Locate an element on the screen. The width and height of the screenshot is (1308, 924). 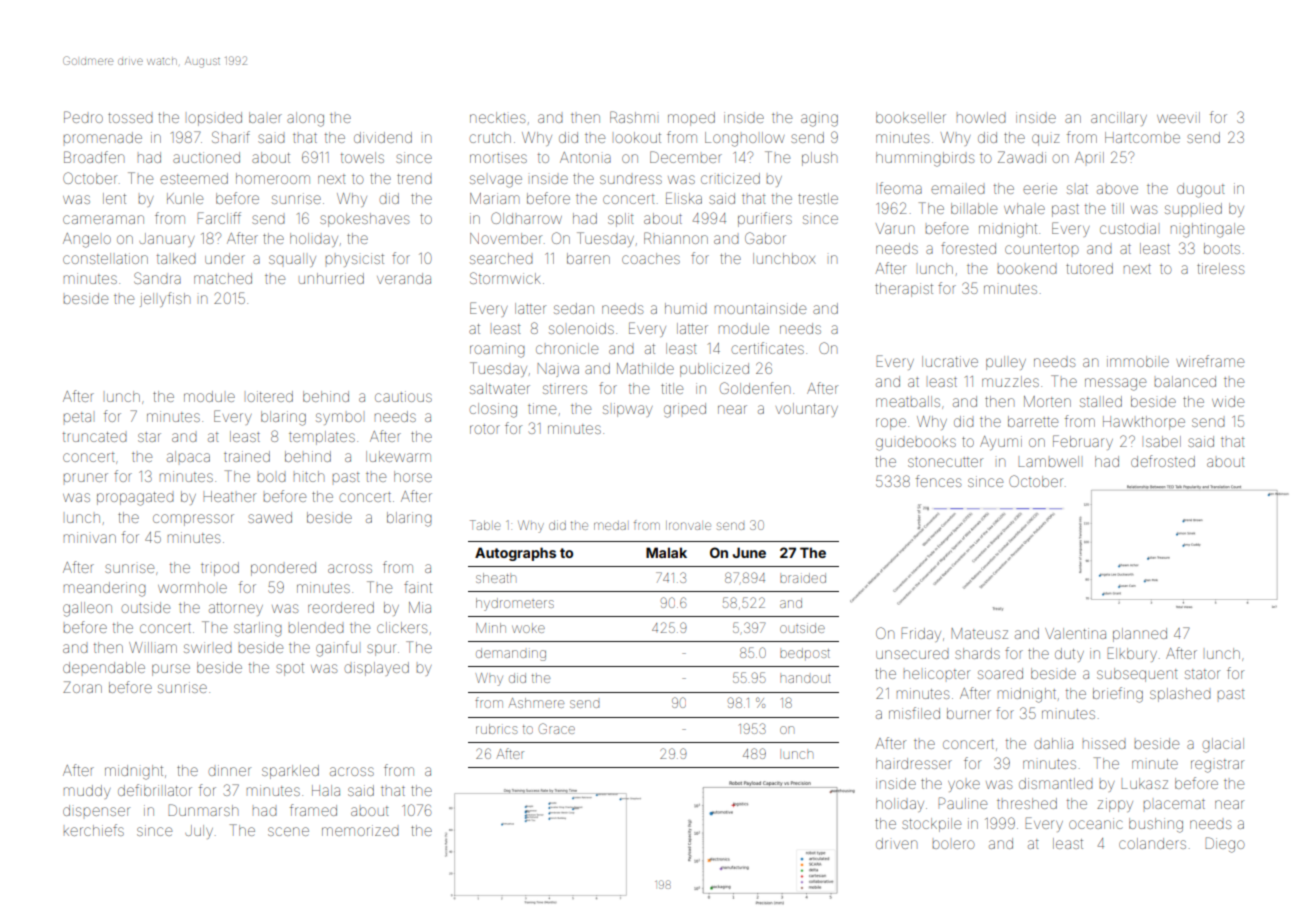
kerchiefs is located at coordinates (94, 830).
